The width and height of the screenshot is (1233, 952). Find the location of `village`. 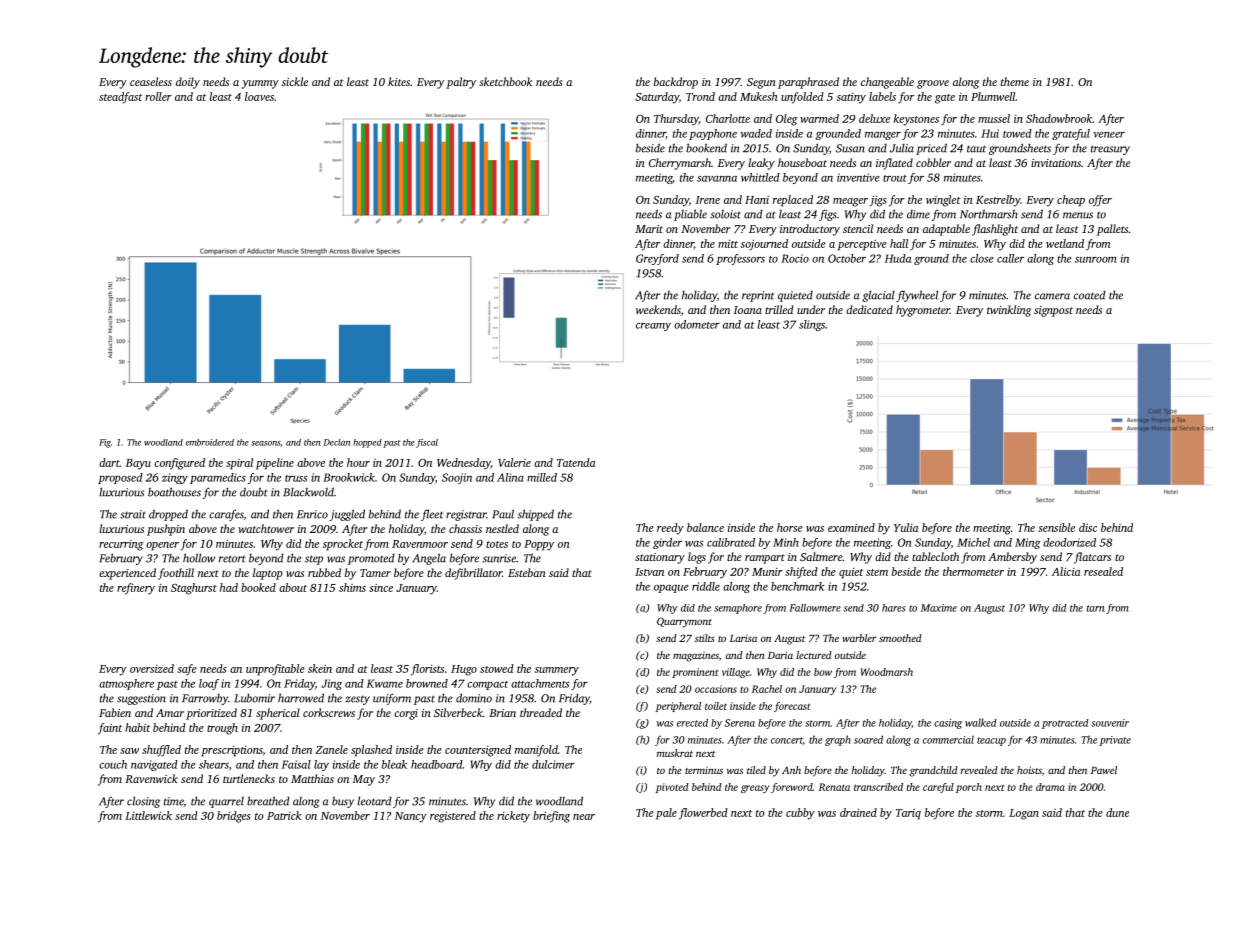

village is located at coordinates (736, 673).
